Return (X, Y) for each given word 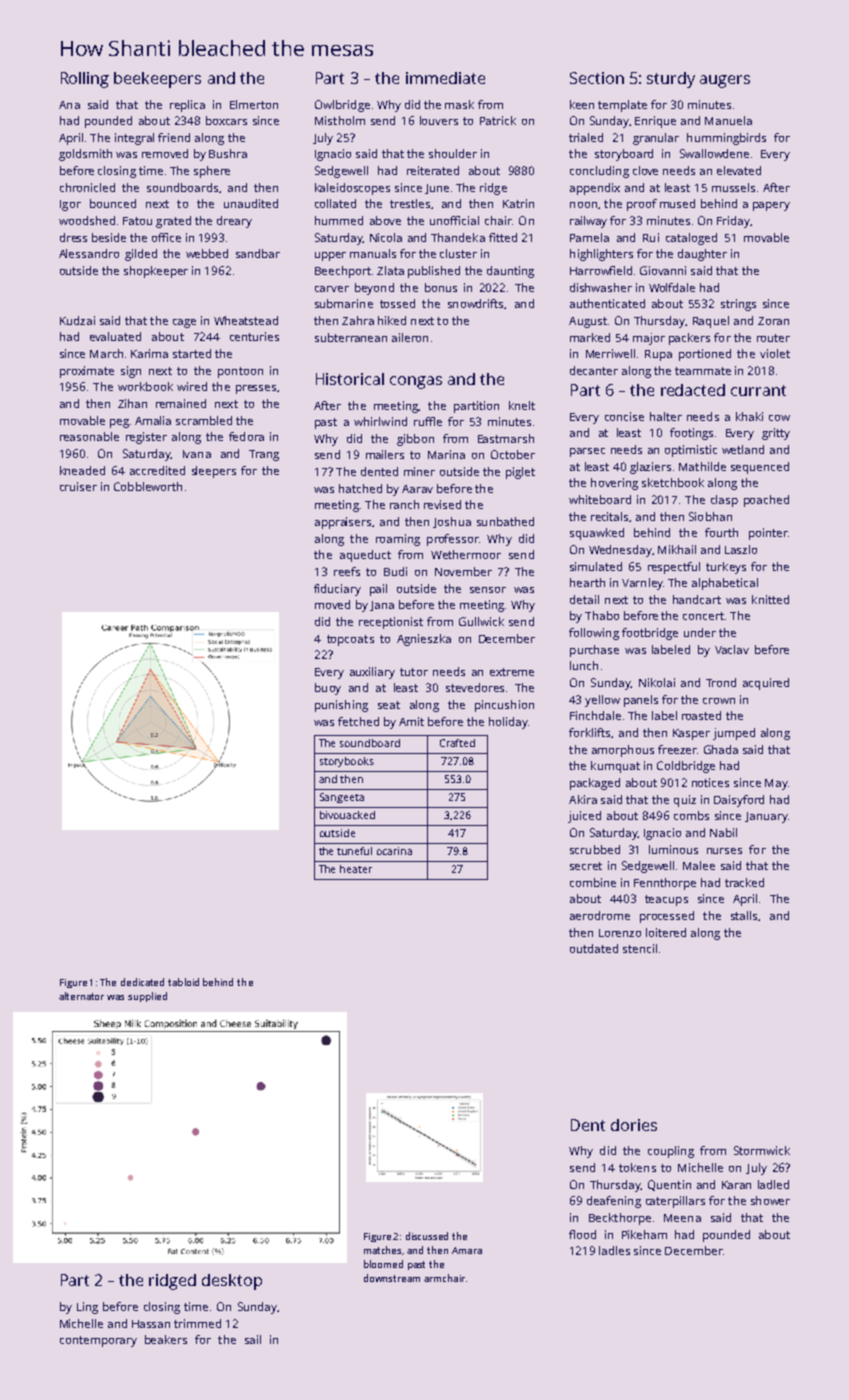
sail (253, 1339)
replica (187, 106)
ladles (614, 1250)
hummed (339, 220)
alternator (81, 996)
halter (666, 416)
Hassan (151, 1324)
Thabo (602, 615)
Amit (411, 721)
